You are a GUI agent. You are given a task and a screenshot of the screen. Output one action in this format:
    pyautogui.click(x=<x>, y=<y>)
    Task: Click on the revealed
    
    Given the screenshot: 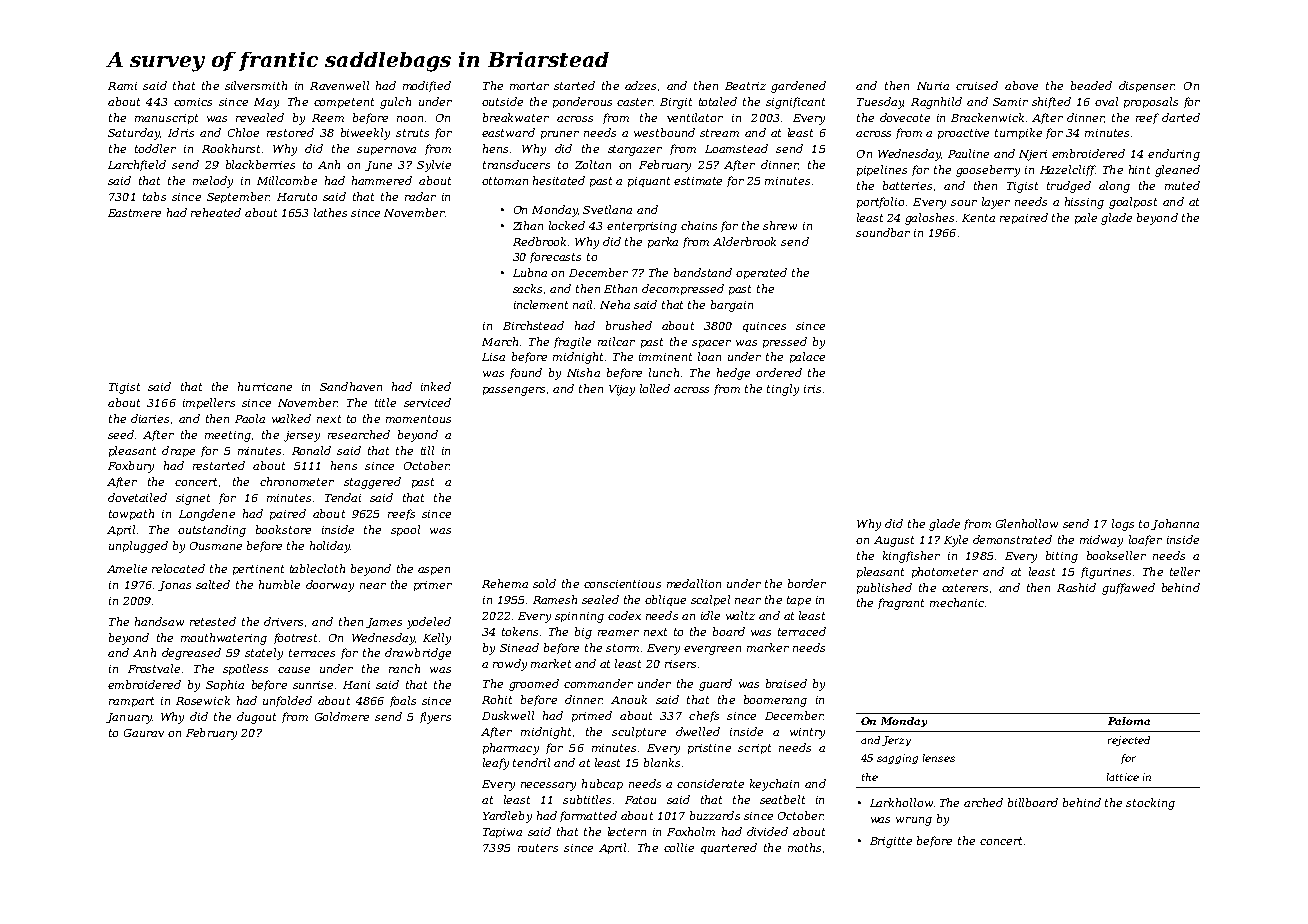 What is the action you would take?
    pyautogui.click(x=260, y=117)
